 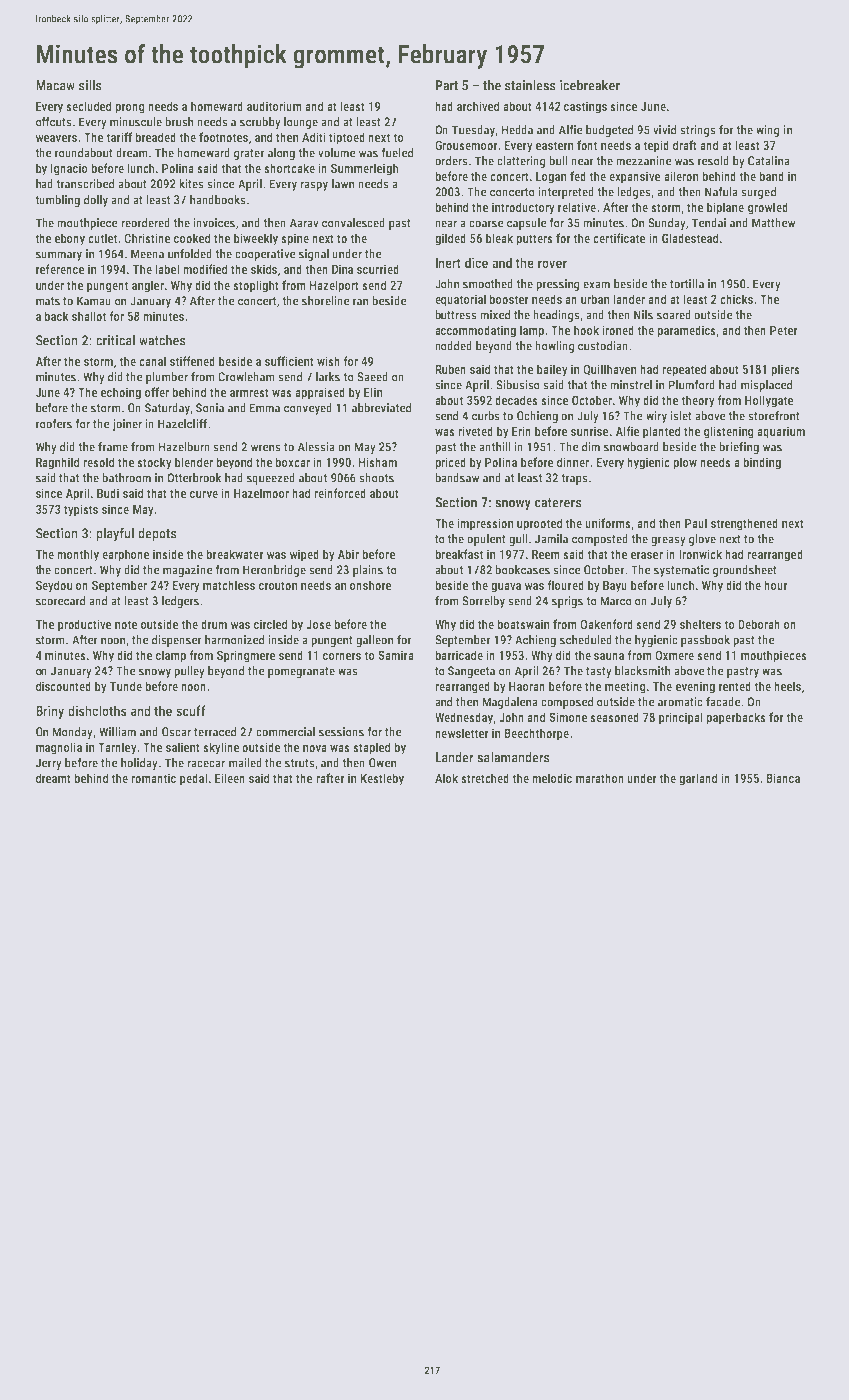 What do you see at coordinates (681, 718) in the screenshot?
I see `principal` at bounding box center [681, 718].
